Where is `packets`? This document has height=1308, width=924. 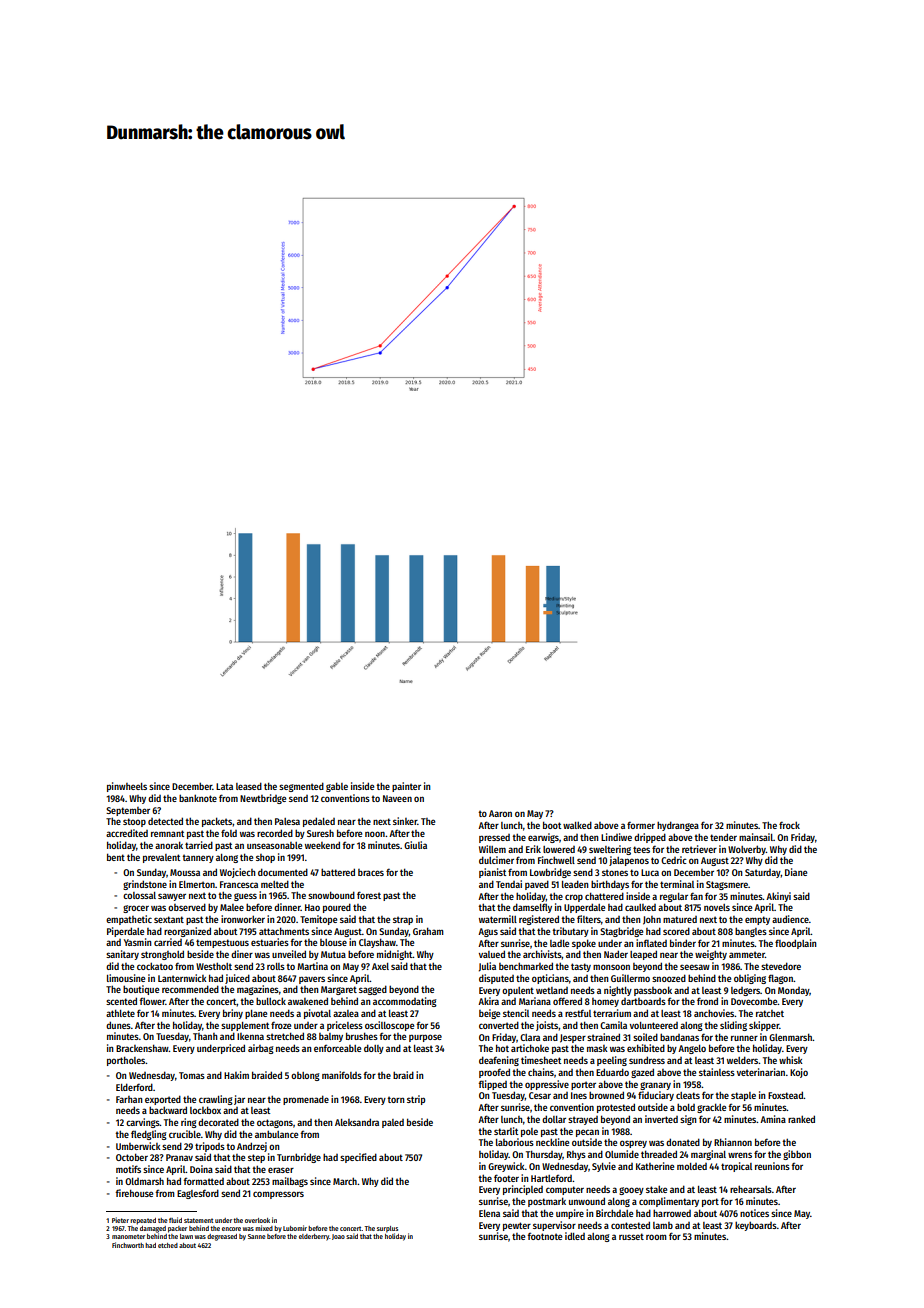
packets is located at coordinates (217, 822).
